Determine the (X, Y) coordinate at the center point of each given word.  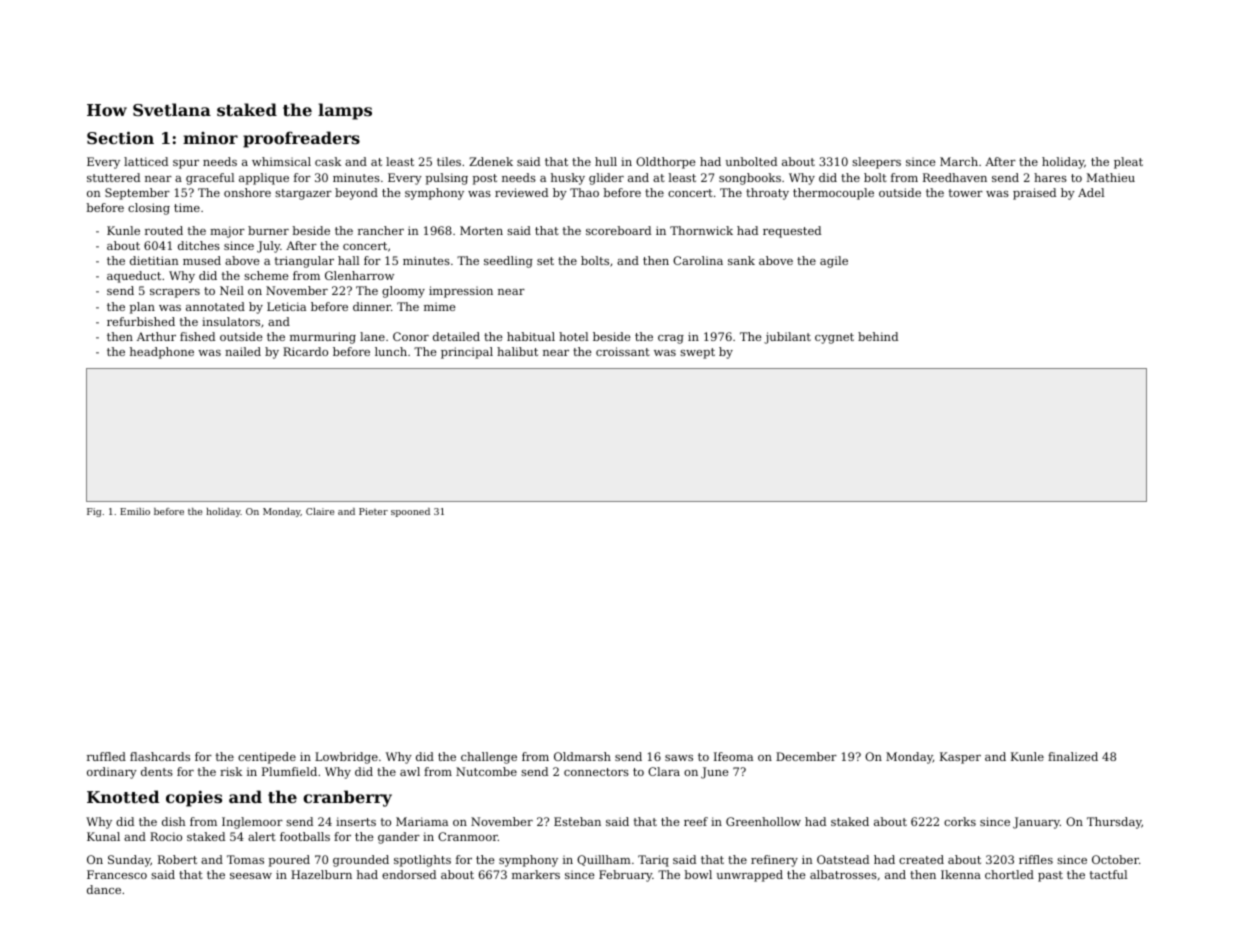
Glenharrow (359, 275)
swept (697, 353)
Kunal (103, 836)
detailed (456, 336)
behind (878, 336)
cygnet (834, 338)
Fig (94, 512)
